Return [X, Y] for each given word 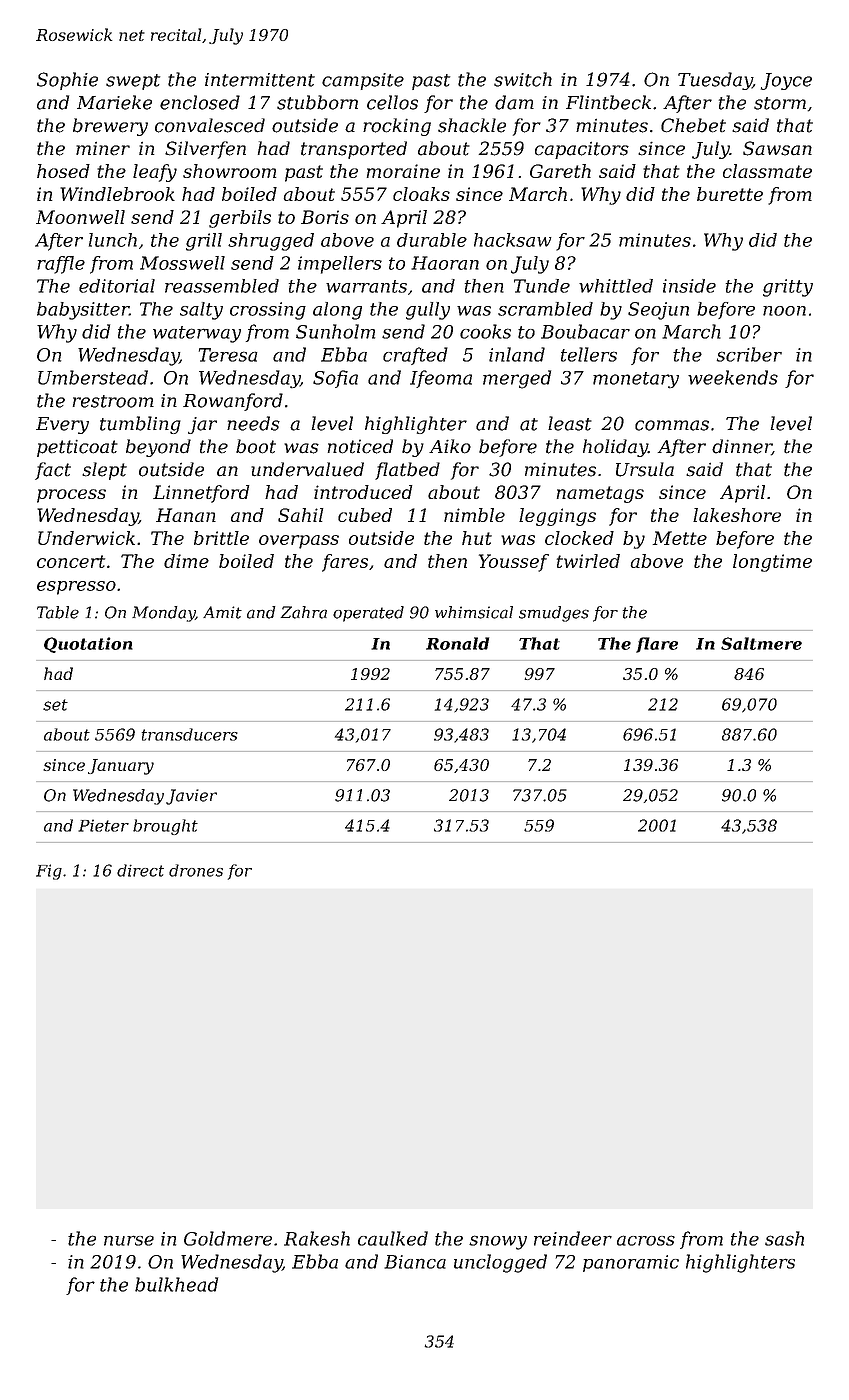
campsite [363, 81]
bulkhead [176, 1284]
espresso [76, 588]
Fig [49, 872]
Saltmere [761, 643]
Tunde [542, 286]
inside [689, 286]
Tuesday [715, 81]
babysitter [83, 311]
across [646, 1240]
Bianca [415, 1262]
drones [196, 870]
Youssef [514, 563]
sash [784, 1238]
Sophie [67, 81]
